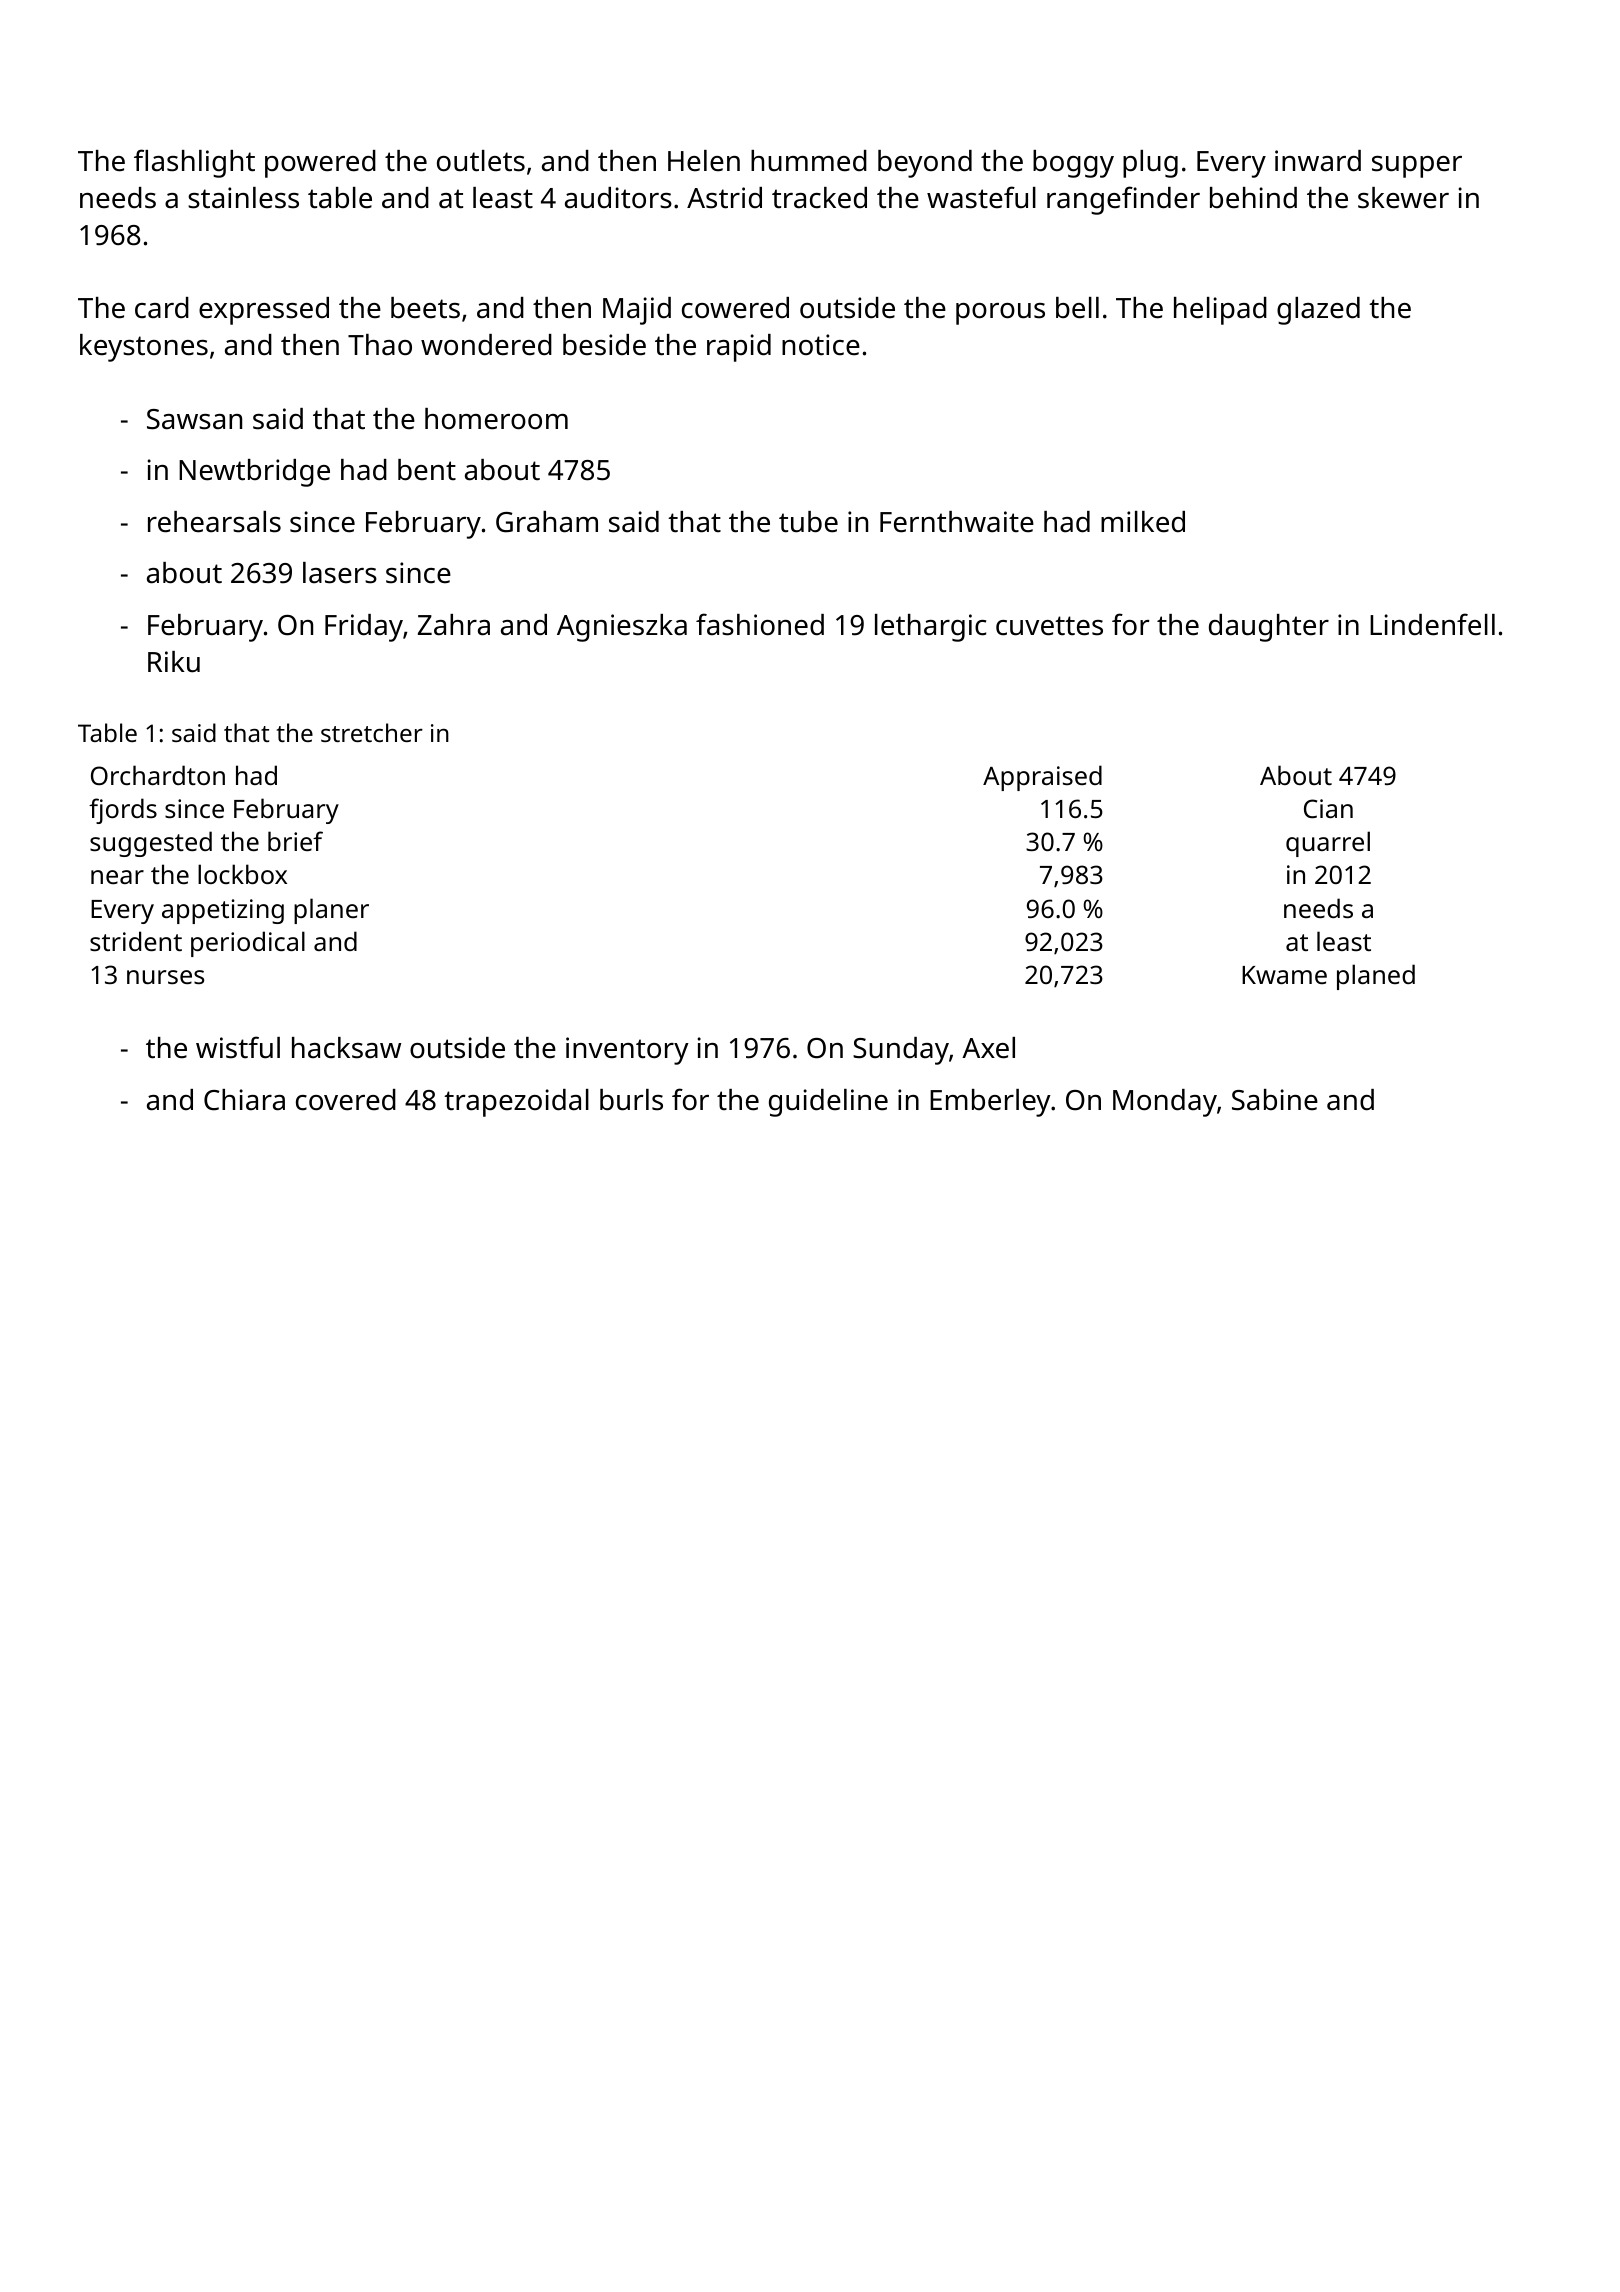  Describe the element at coordinates (1143, 522) in the screenshot. I see `milked` at that location.
